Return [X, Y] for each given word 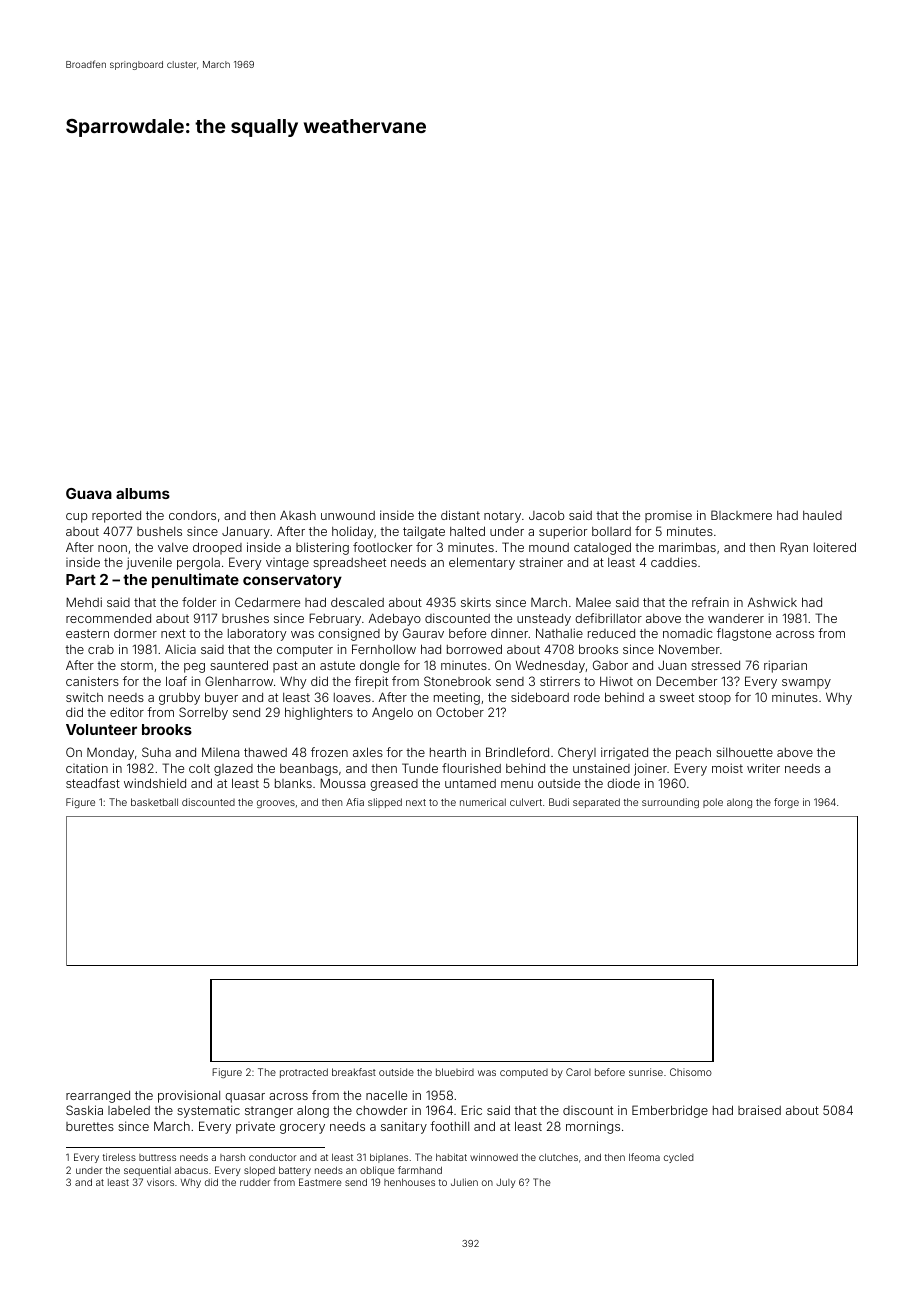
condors [192, 515]
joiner [650, 769]
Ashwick [772, 602]
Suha [156, 752]
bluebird [455, 1072]
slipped [385, 803]
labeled [129, 1110]
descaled [357, 602]
